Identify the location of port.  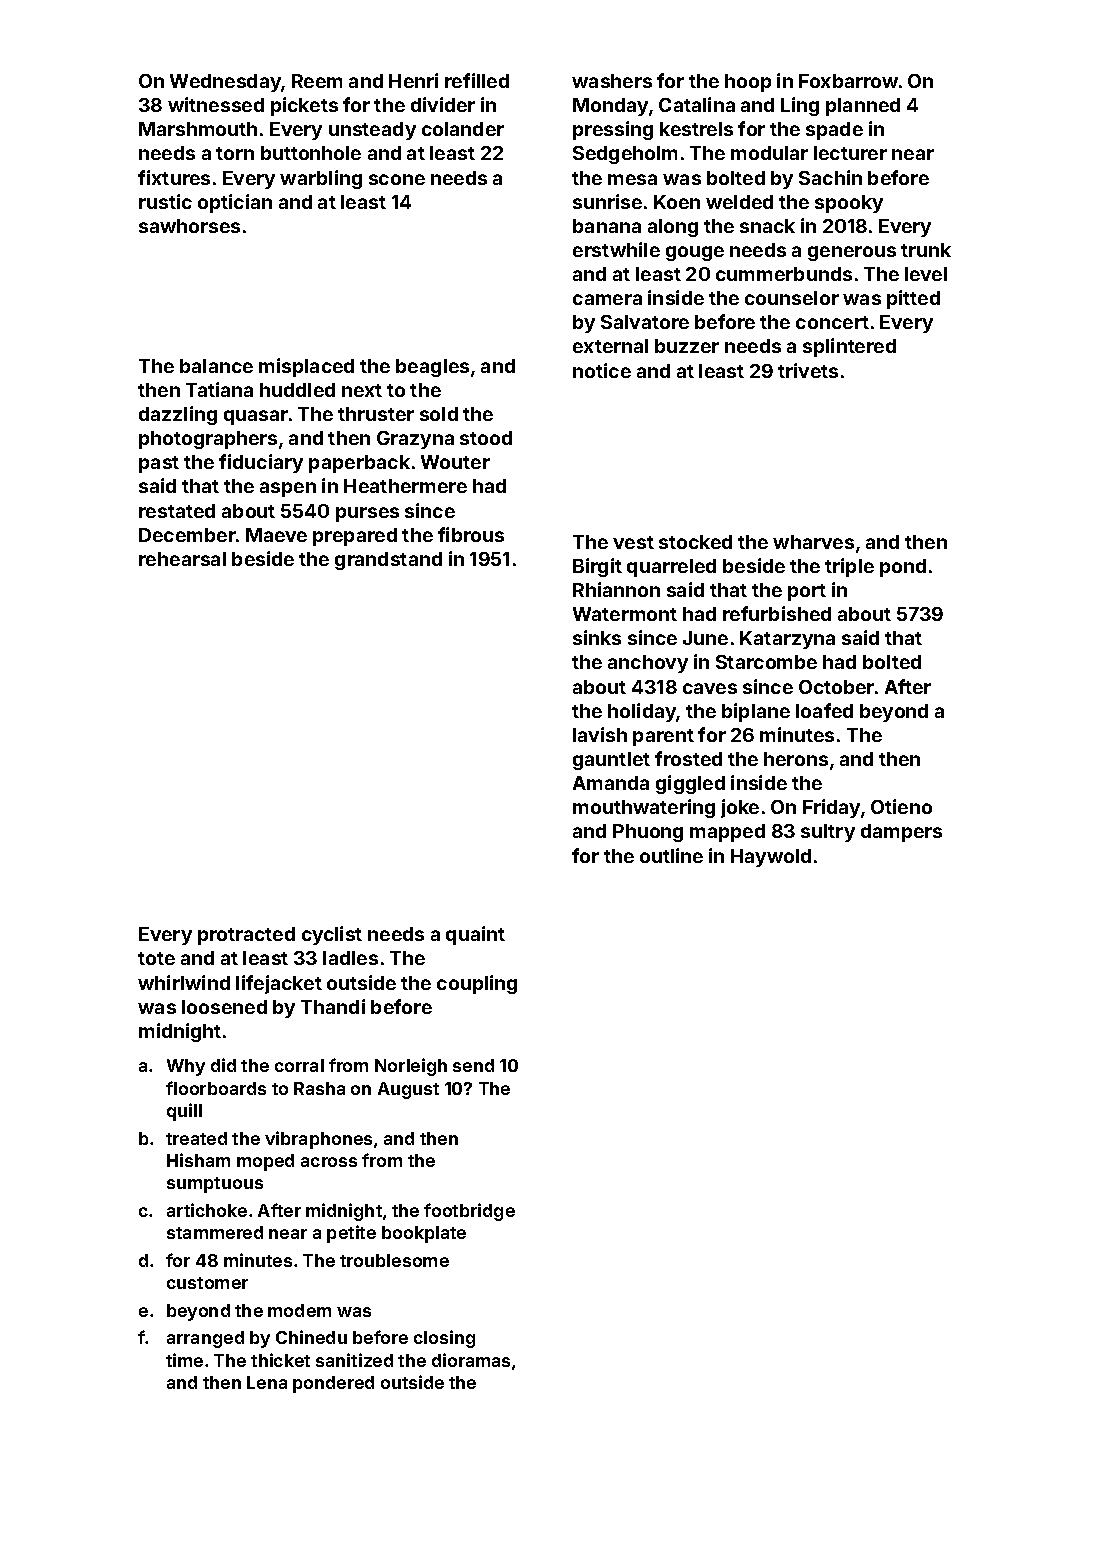
(807, 592).
